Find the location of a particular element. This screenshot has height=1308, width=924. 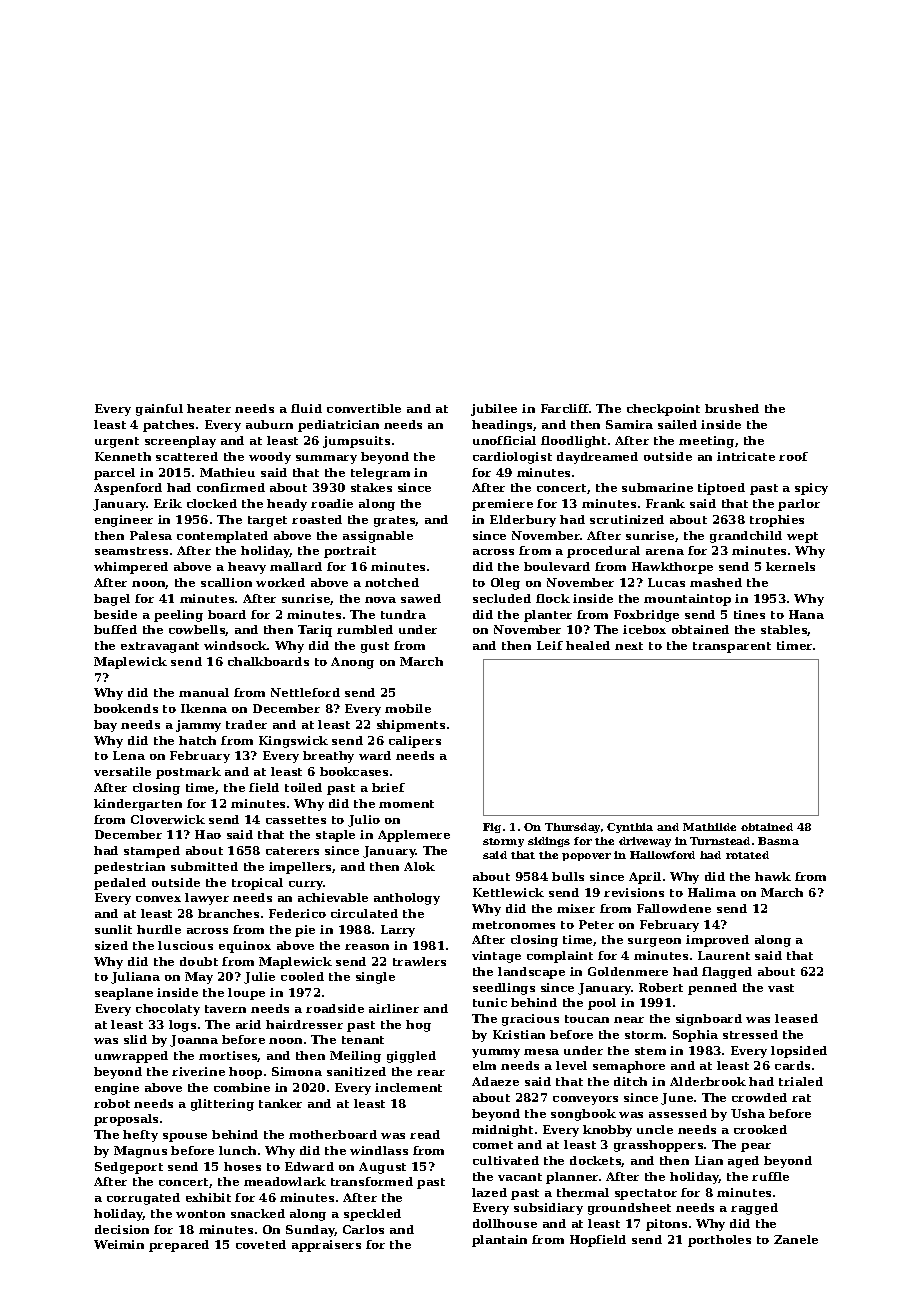

beside is located at coordinates (115, 614).
